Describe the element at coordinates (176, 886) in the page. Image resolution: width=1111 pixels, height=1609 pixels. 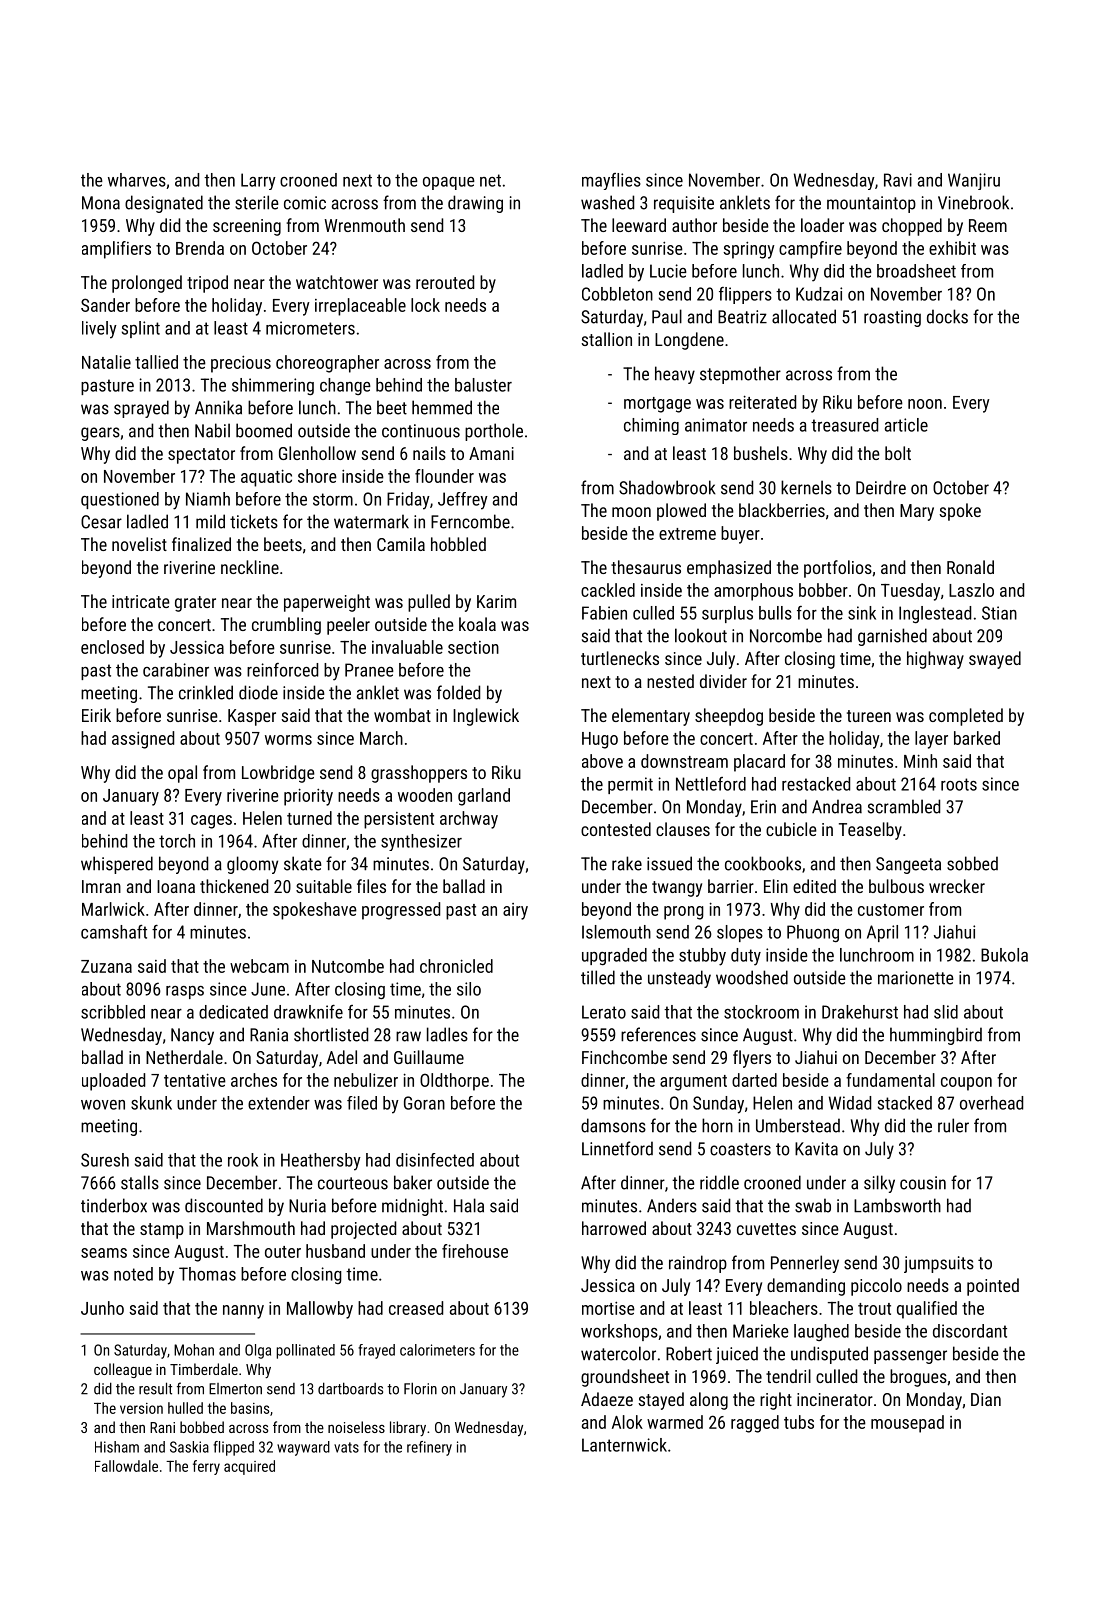
I see `Ioana` at that location.
